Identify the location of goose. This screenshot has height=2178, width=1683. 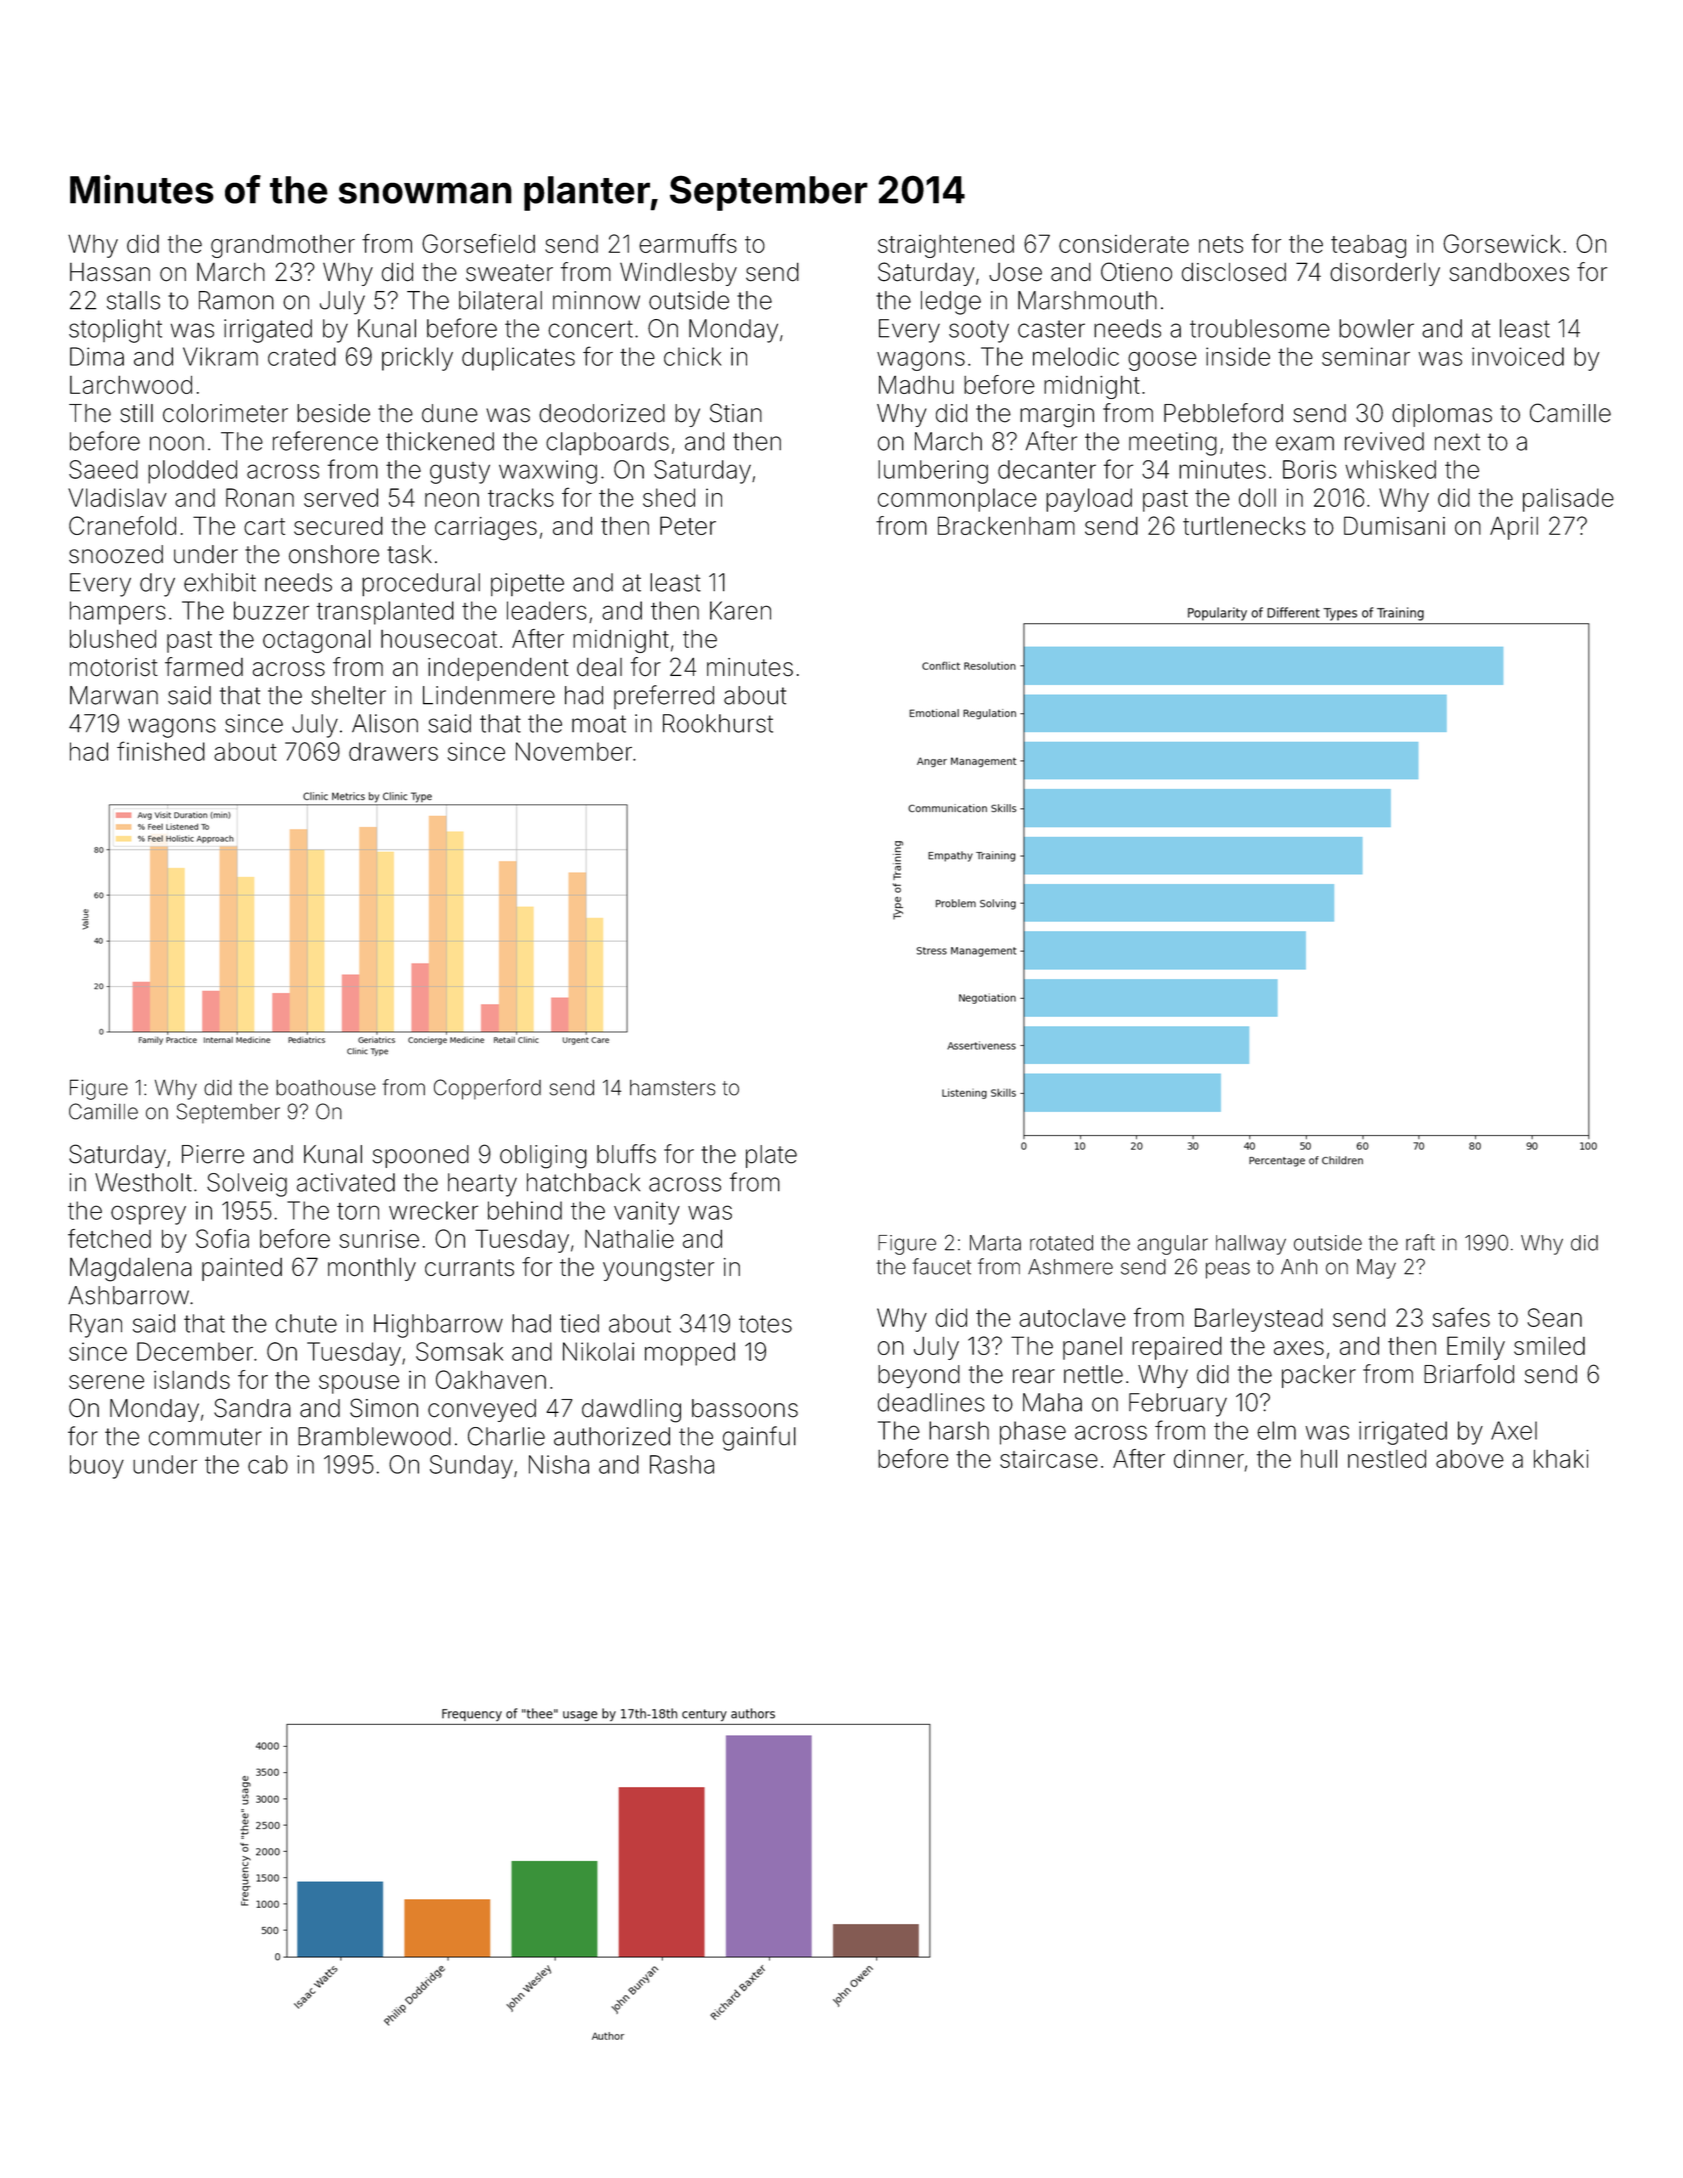
(1162, 361).
